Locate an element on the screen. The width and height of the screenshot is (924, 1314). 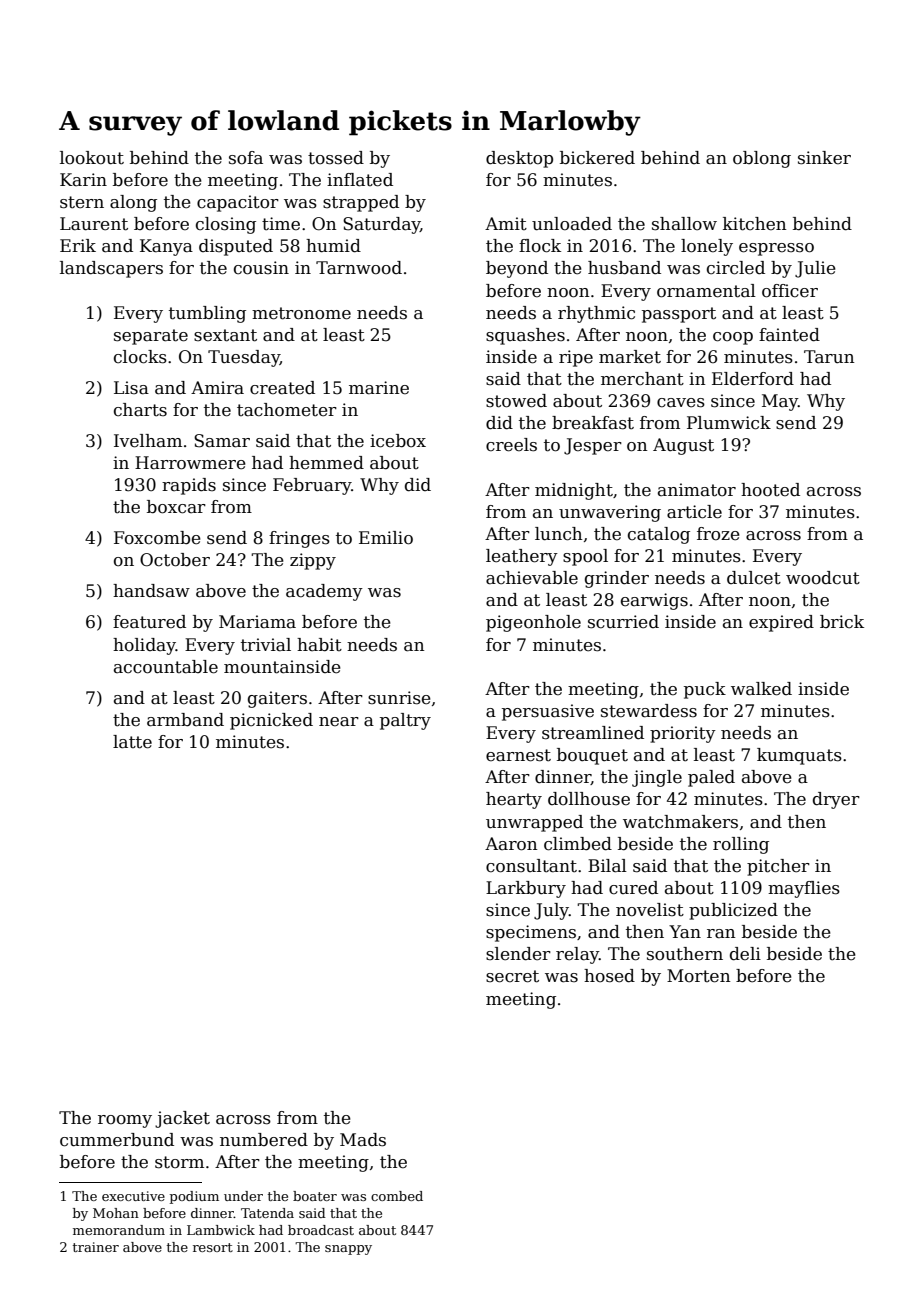
Lisa is located at coordinates (131, 388).
